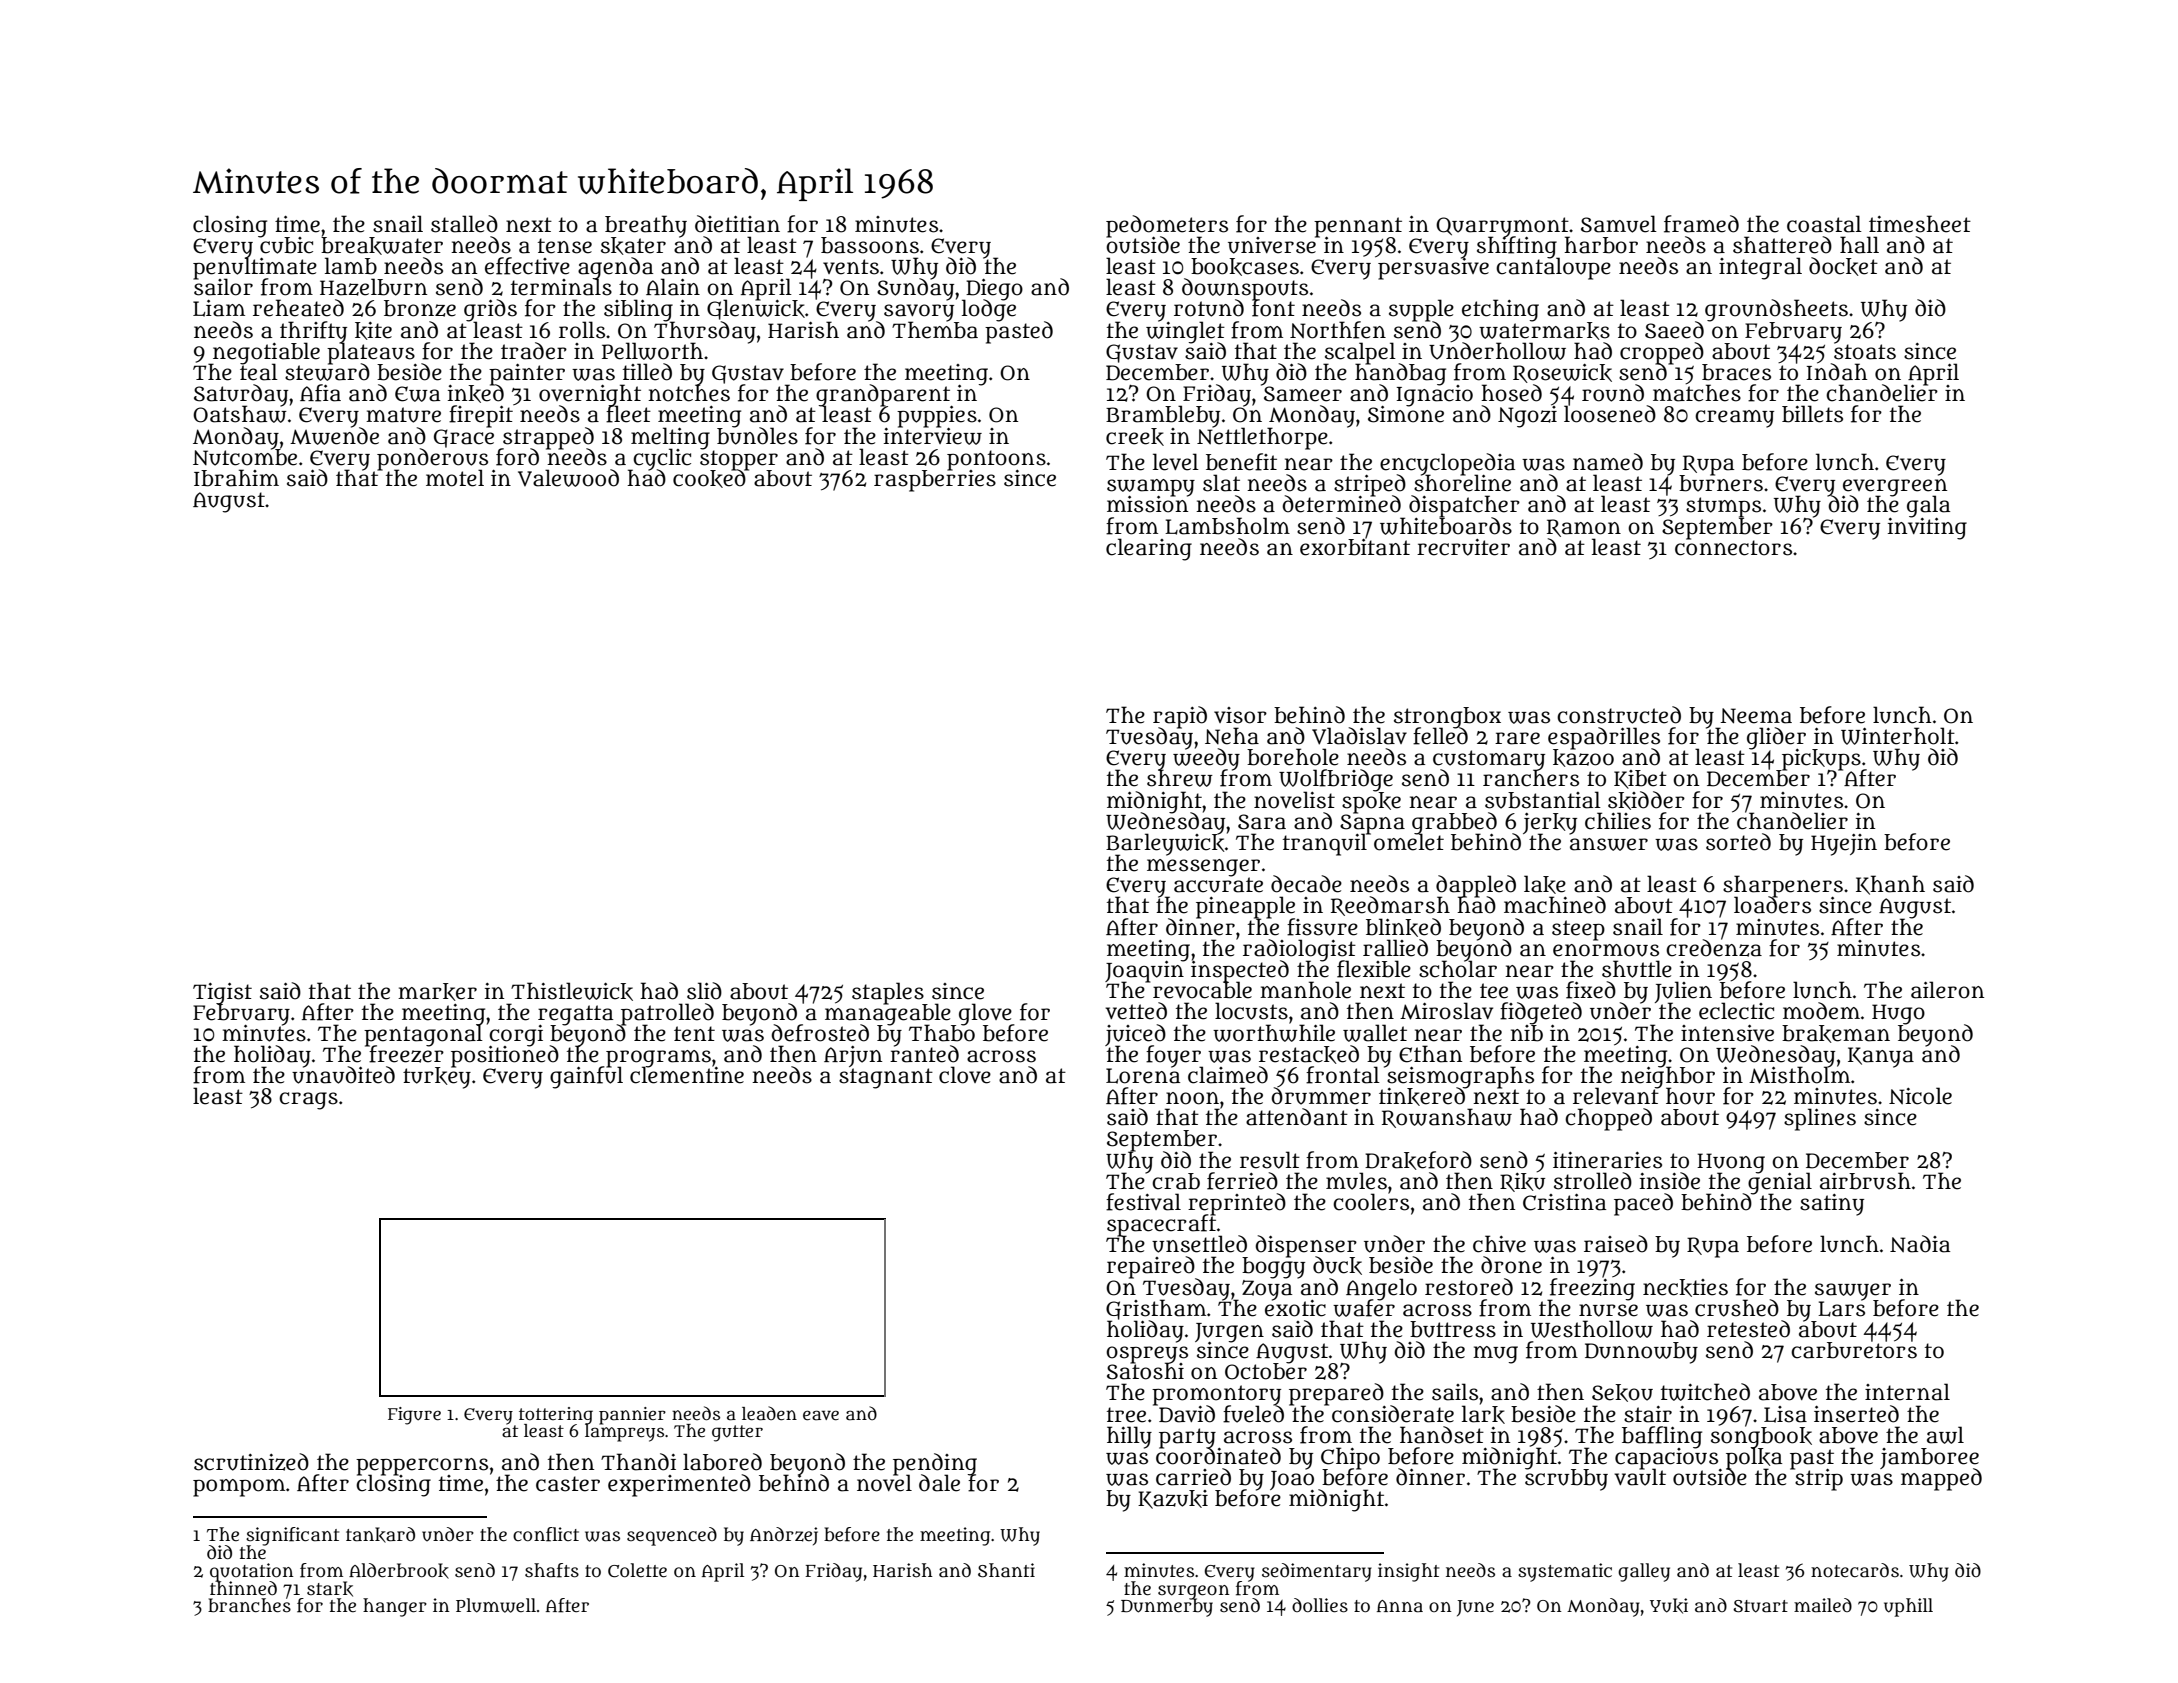 This document has height=1683, width=2178. Describe the element at coordinates (672, 1536) in the document. I see `sequenced` at that location.
